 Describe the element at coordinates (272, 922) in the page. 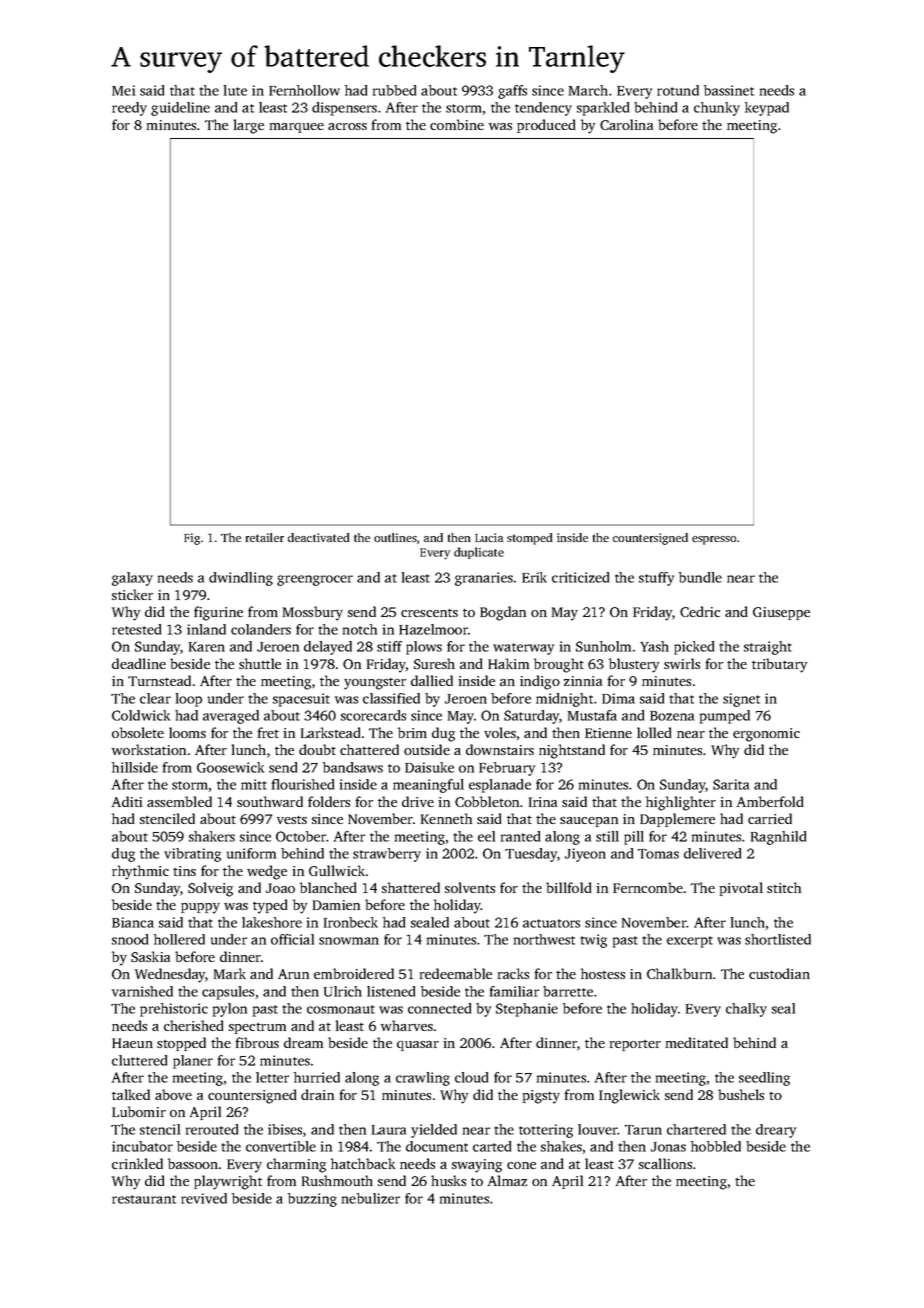

I see `lakeshore` at that location.
